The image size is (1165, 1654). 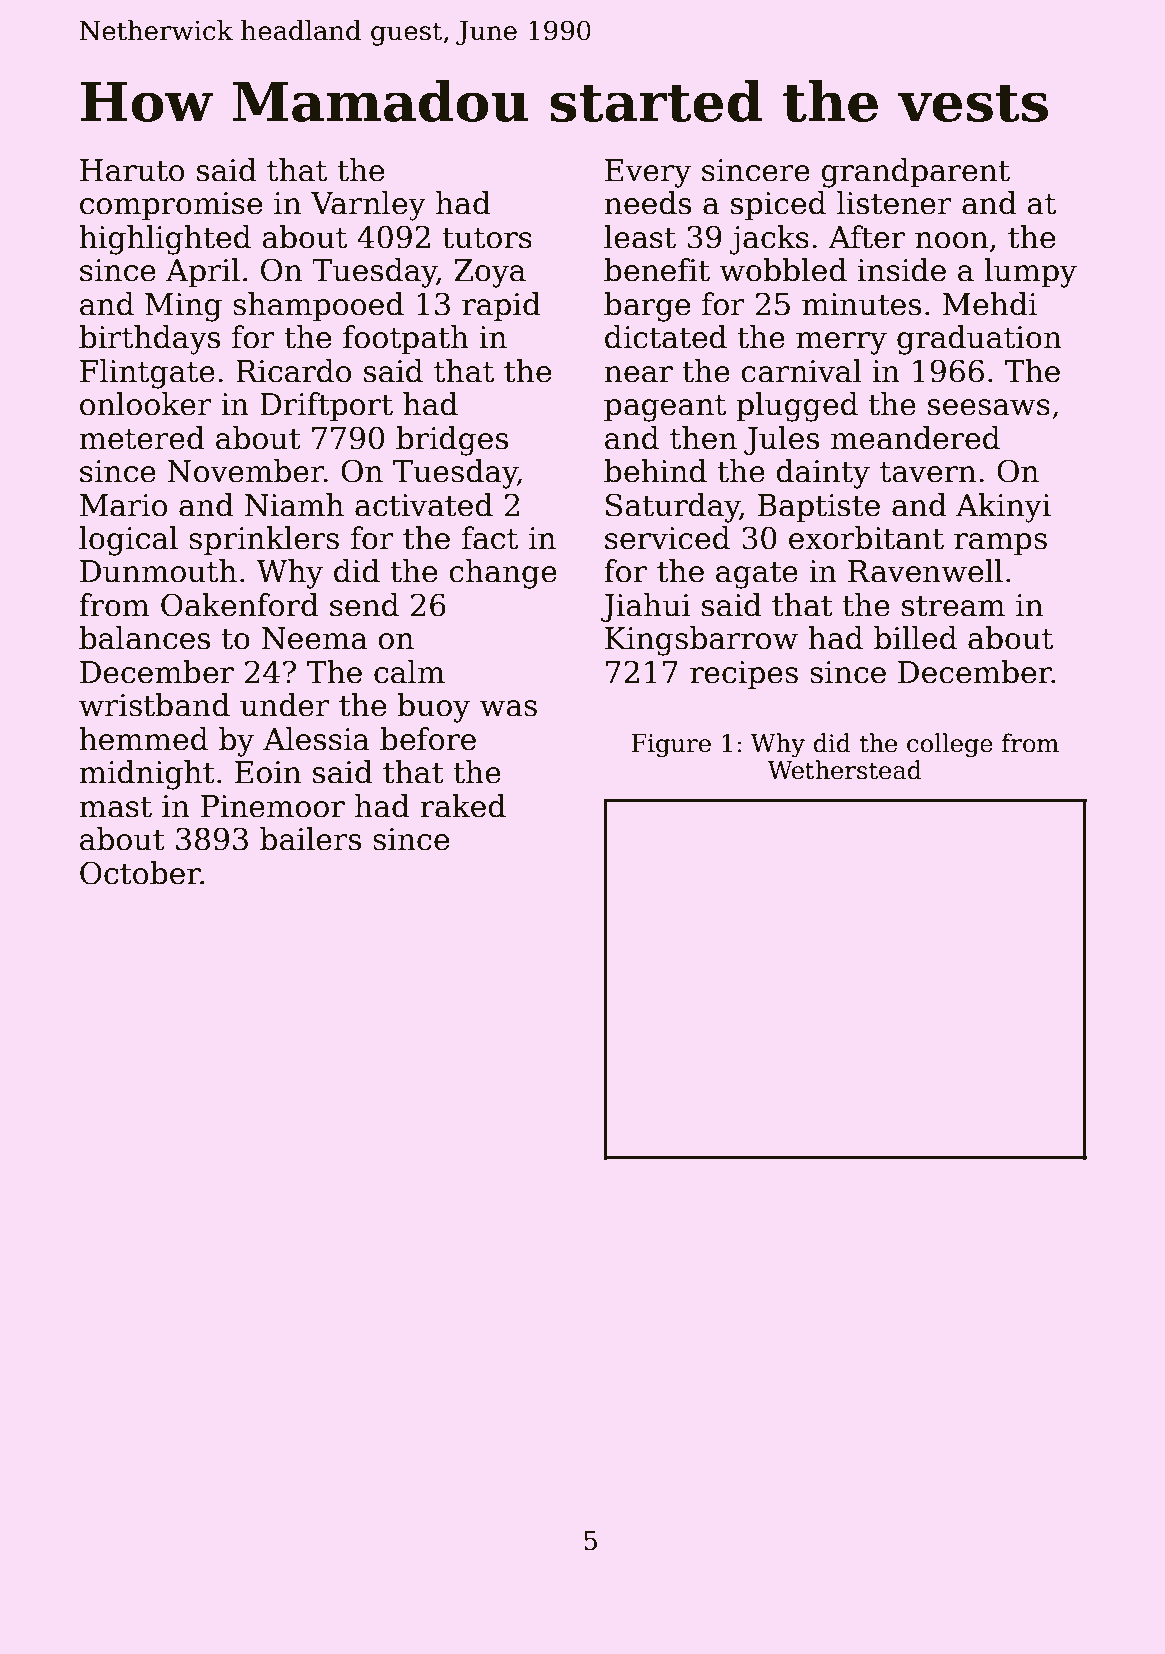 What do you see at coordinates (140, 873) in the screenshot?
I see `October` at bounding box center [140, 873].
